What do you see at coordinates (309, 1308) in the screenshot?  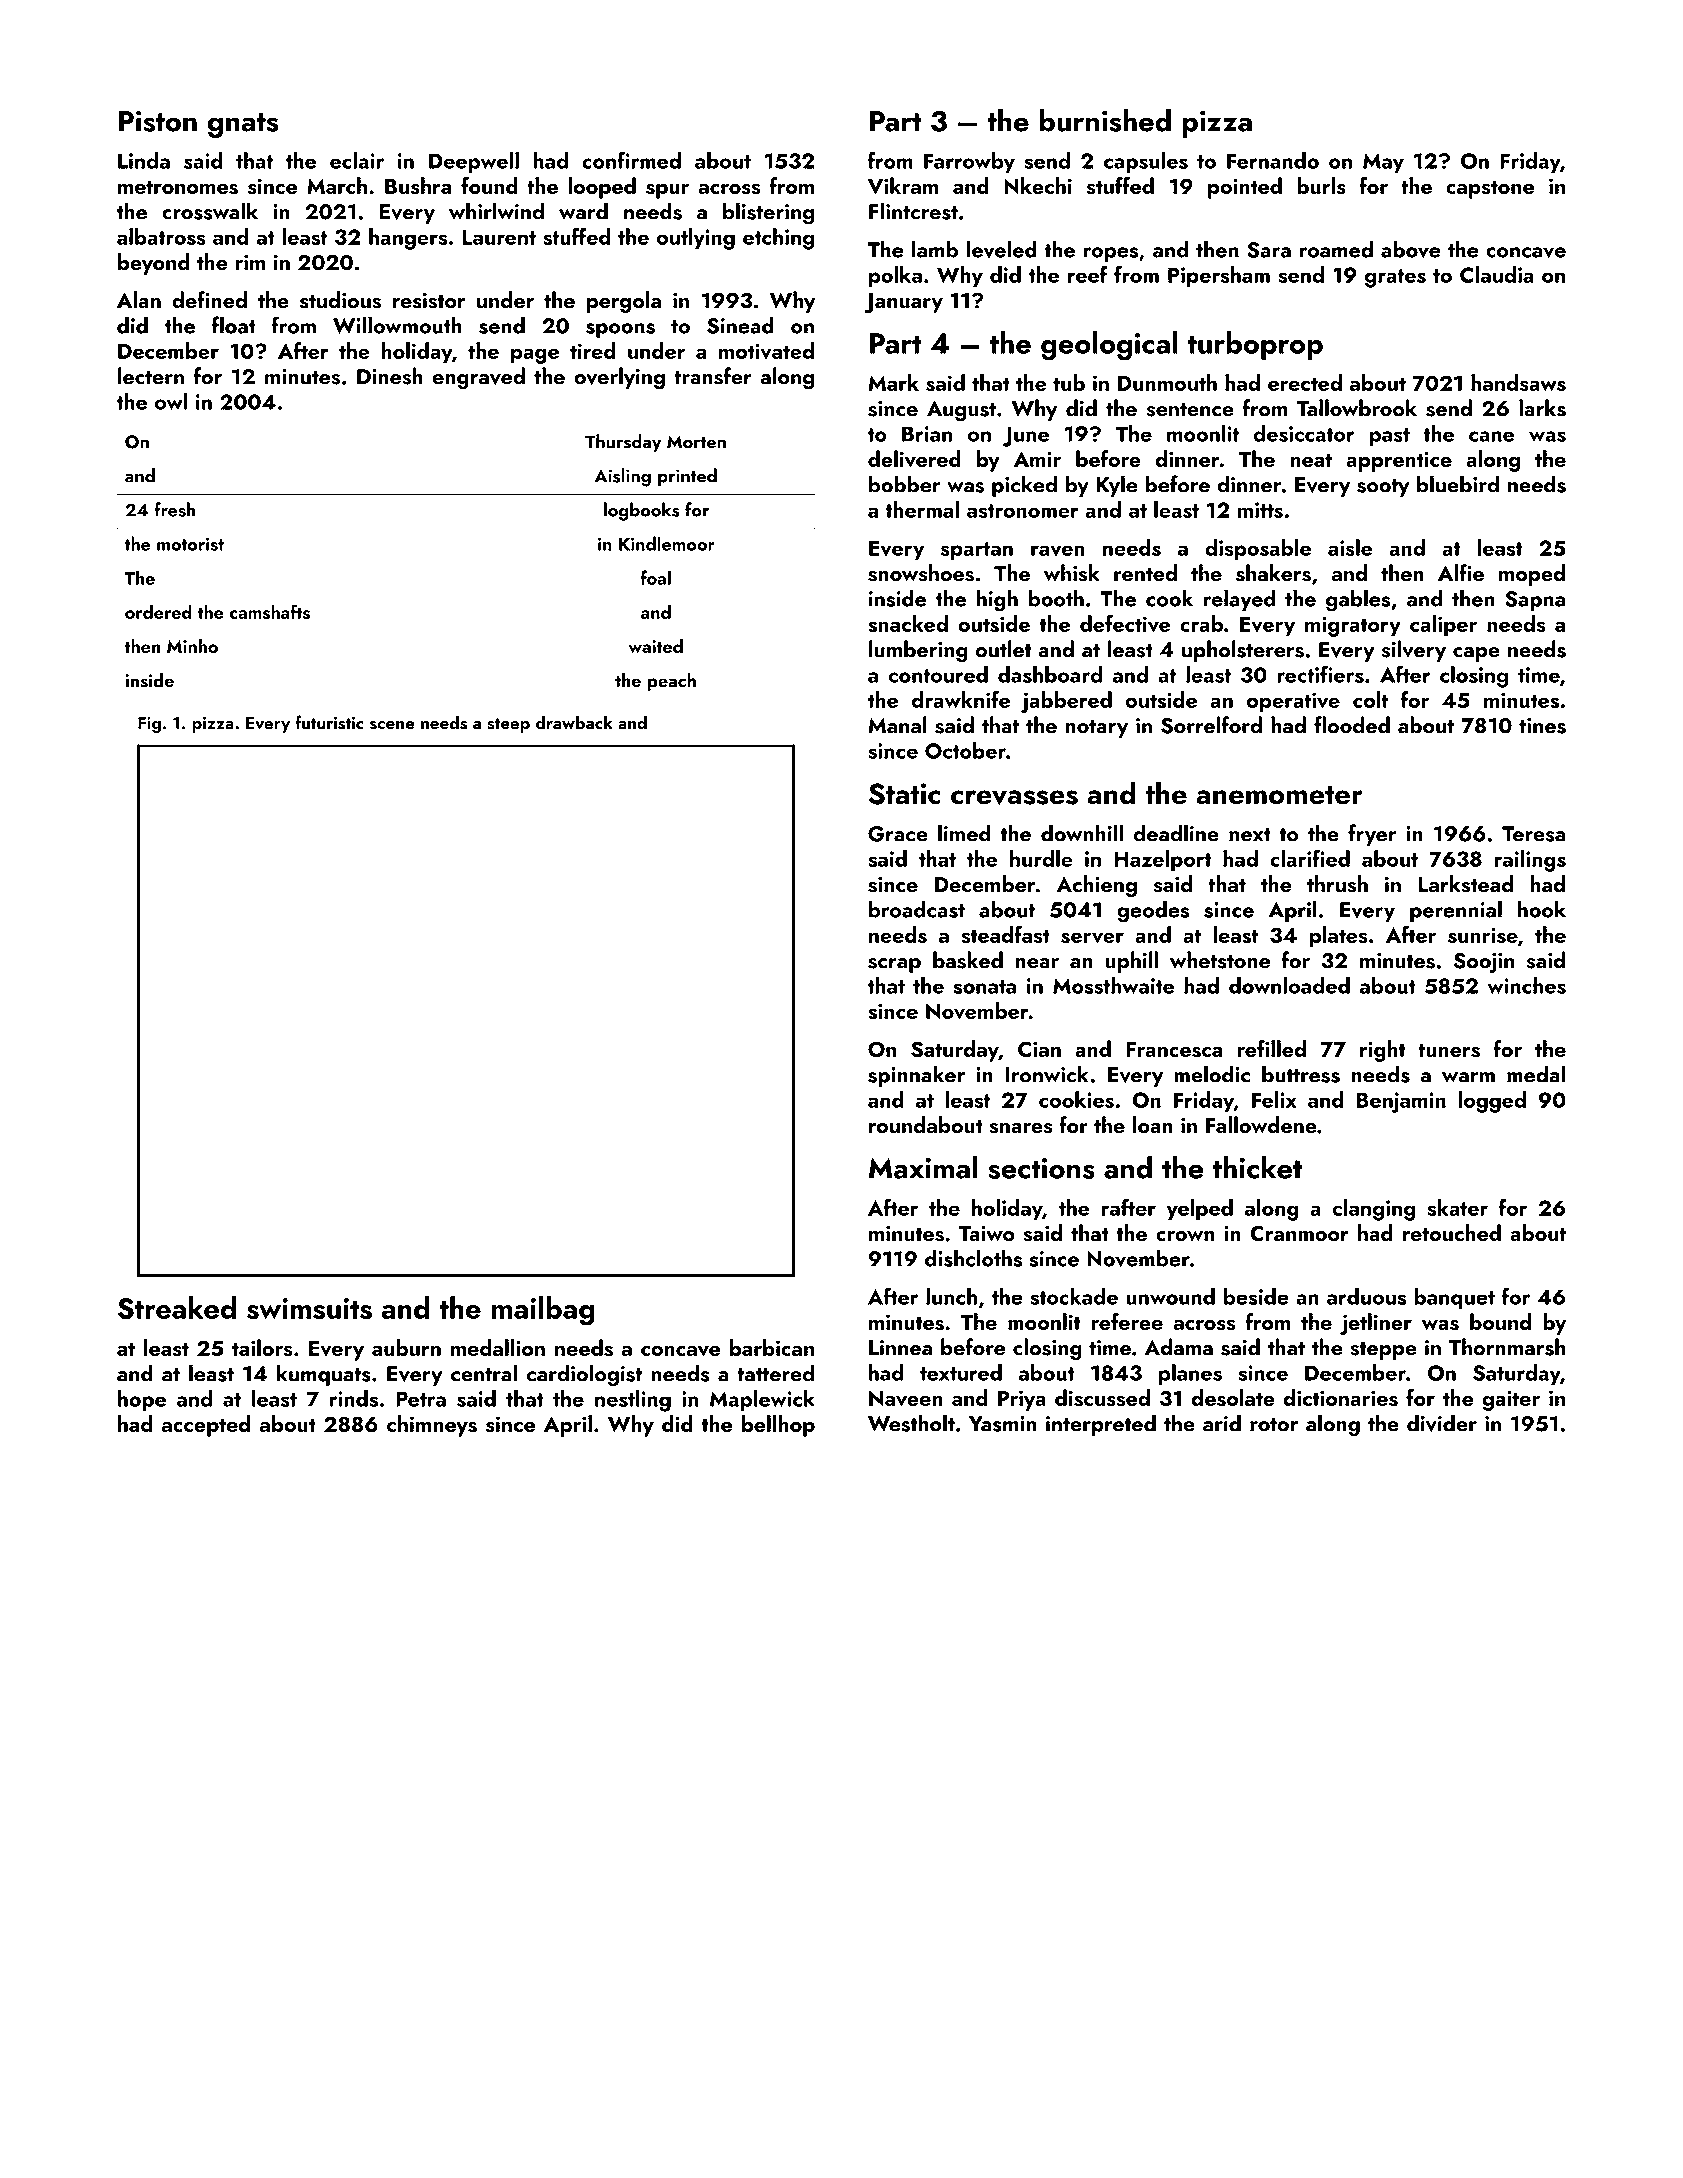 I see `swimsuits` at bounding box center [309, 1308].
